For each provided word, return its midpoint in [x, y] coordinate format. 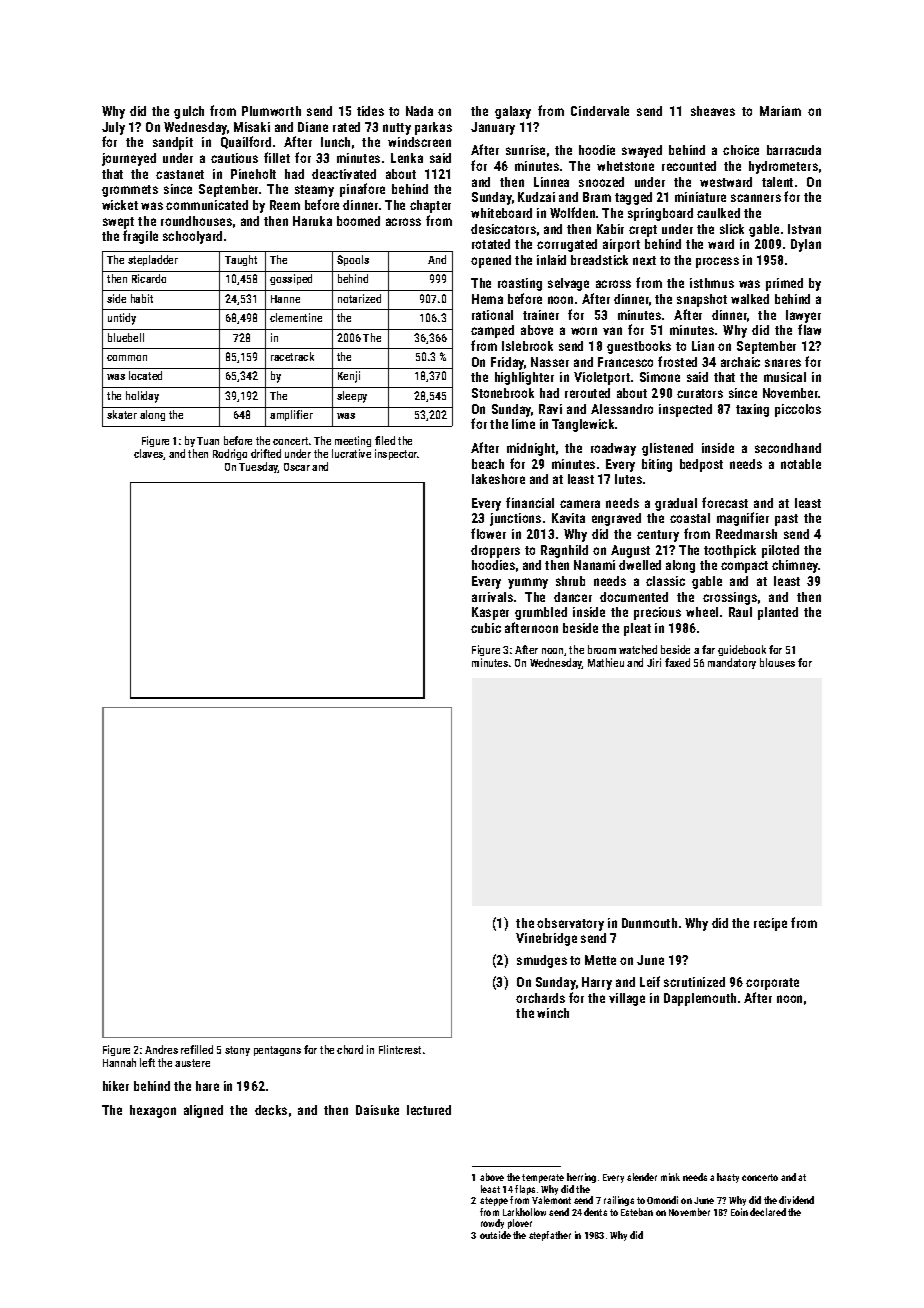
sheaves [713, 111]
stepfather [550, 1236]
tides [370, 111]
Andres [161, 1049]
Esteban [637, 1212]
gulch [189, 112]
